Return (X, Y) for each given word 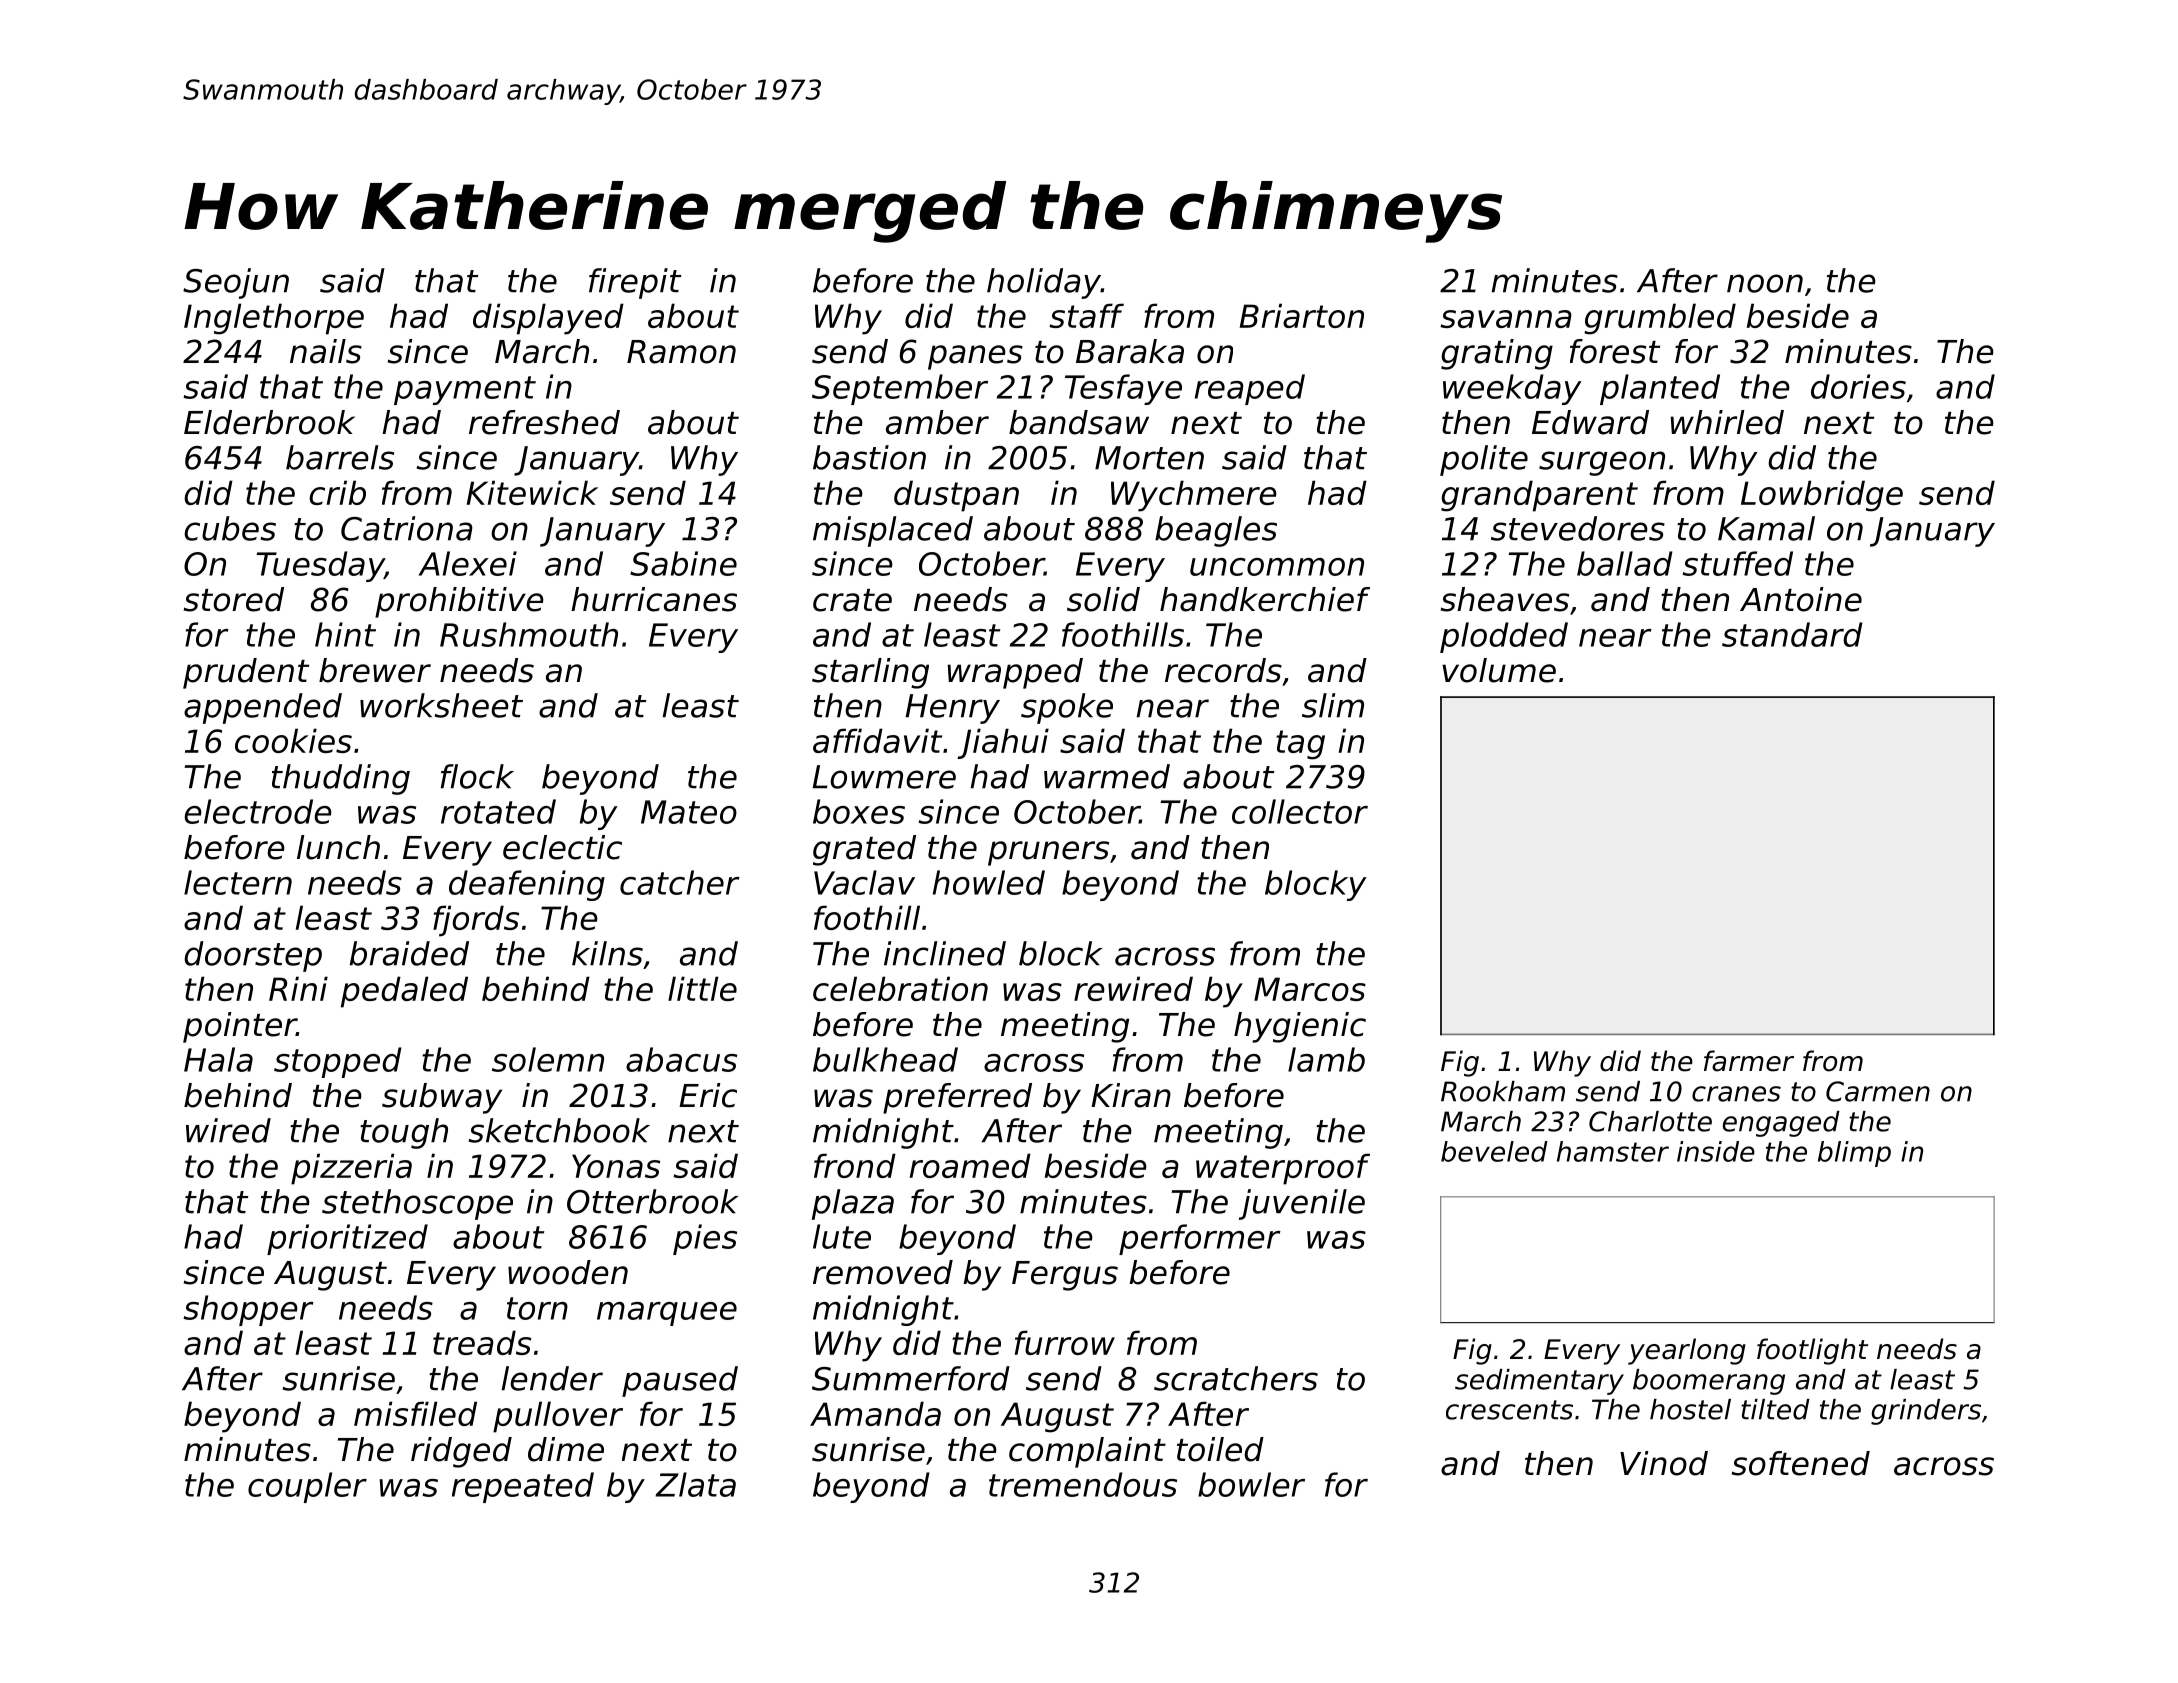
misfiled (415, 1413)
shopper (248, 1310)
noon (1765, 283)
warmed (1107, 776)
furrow (1065, 1342)
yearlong (1687, 1351)
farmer (1749, 1061)
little (702, 988)
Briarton (1301, 315)
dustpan (956, 496)
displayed (548, 319)
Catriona (407, 528)
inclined (945, 953)
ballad (1625, 563)
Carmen (1878, 1091)
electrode (258, 811)
